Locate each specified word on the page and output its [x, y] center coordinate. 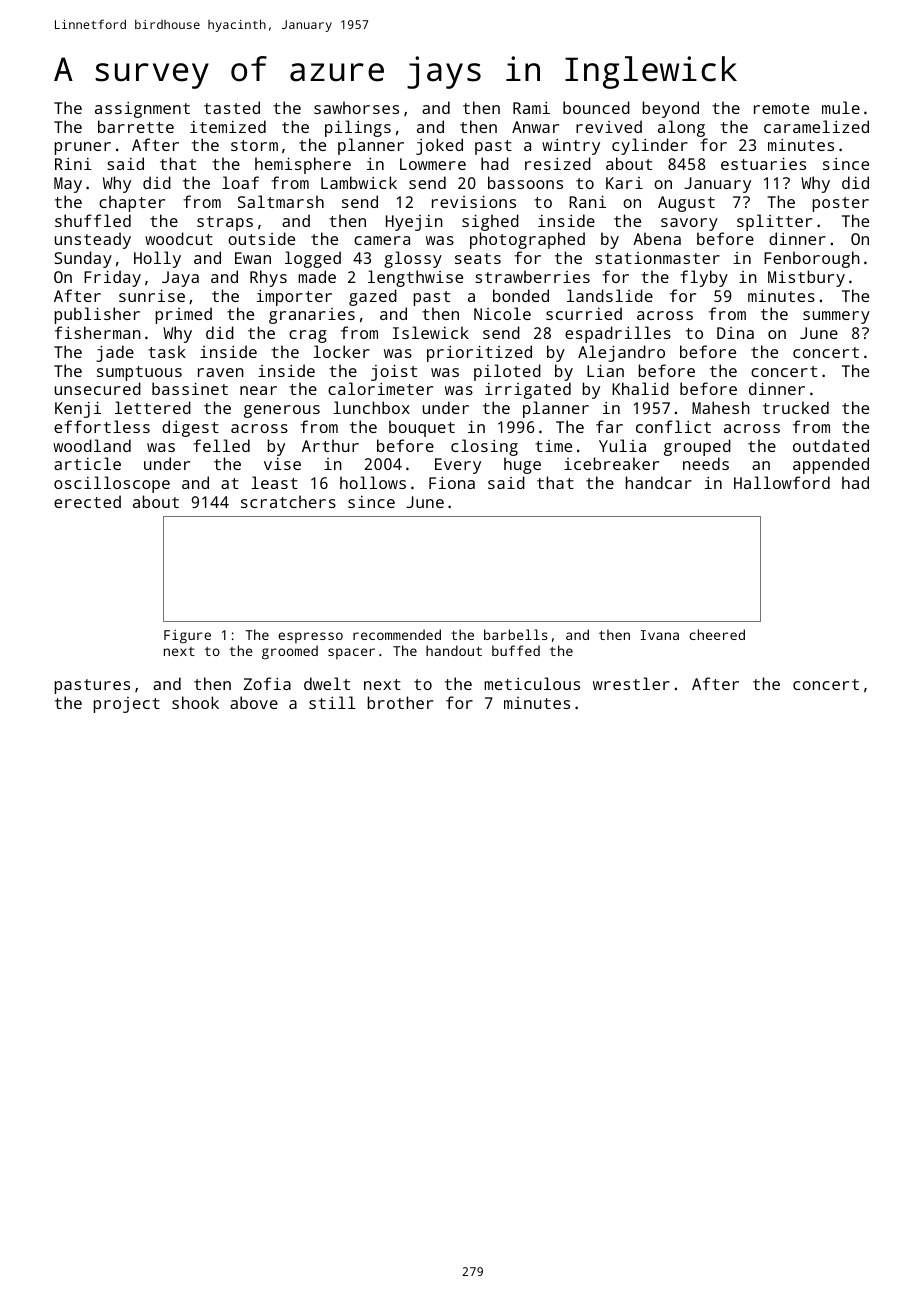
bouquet [422, 428]
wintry [571, 147]
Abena [657, 238]
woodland [92, 445]
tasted [232, 107]
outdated [831, 445]
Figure [187, 636]
